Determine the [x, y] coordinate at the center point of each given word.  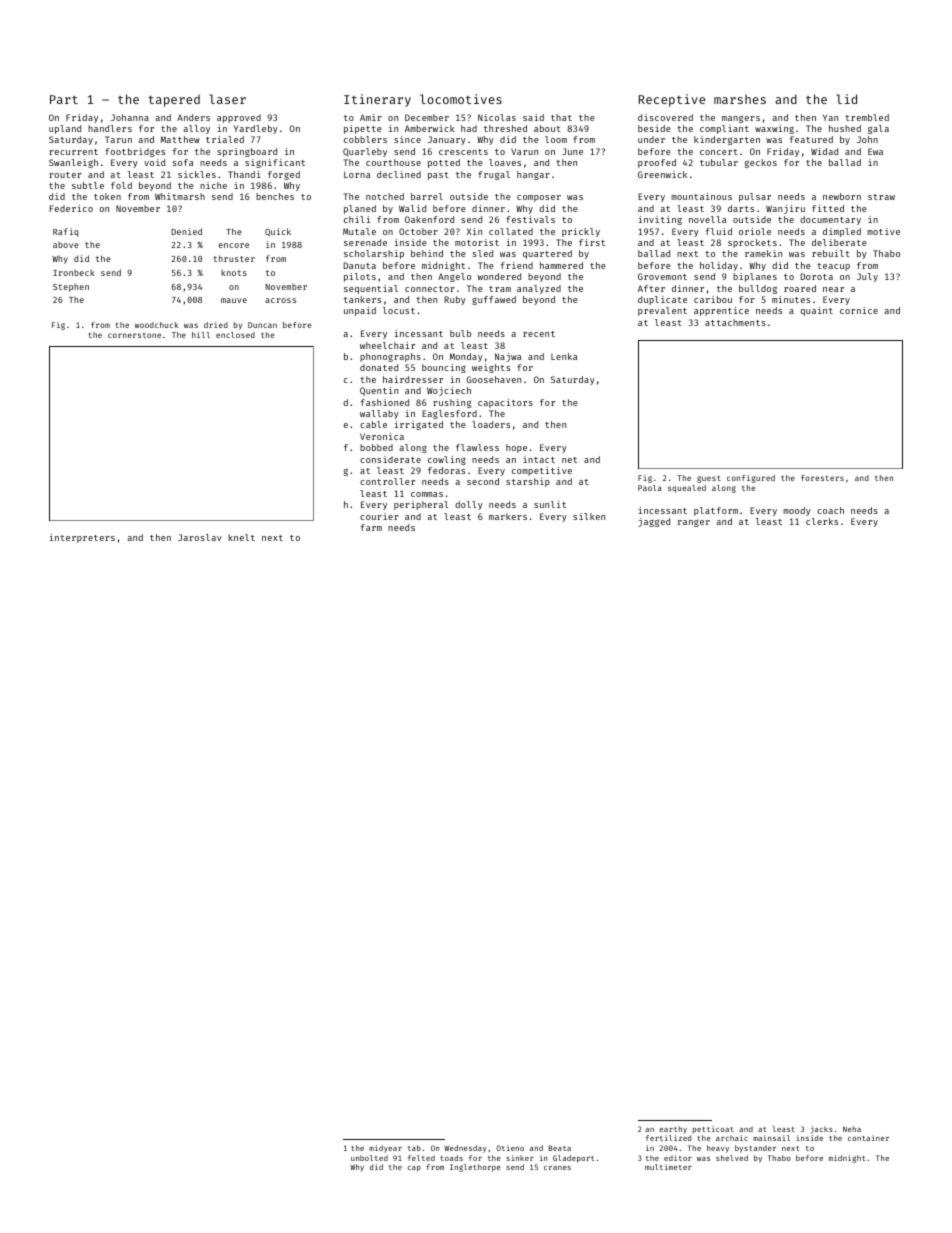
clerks [822, 521]
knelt [241, 537]
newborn [842, 196]
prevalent [662, 311]
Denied [186, 231]
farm [371, 527]
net [569, 460]
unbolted [369, 1158]
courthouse [393, 162]
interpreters [82, 538]
